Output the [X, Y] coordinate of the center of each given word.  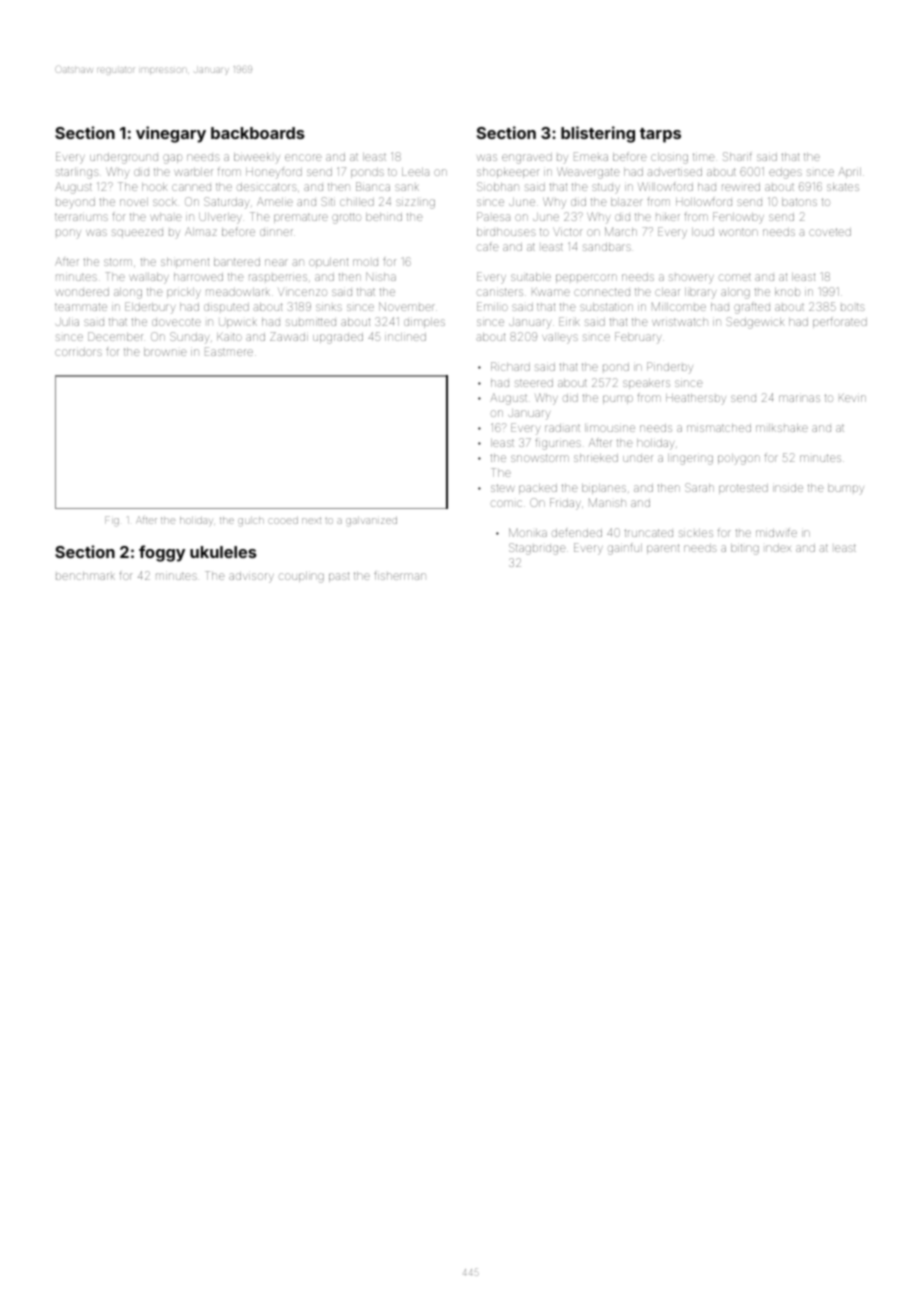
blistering [598, 134]
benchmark [85, 576]
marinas [799, 398]
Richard [510, 366]
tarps [660, 135]
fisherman [400, 575]
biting [745, 549]
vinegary [171, 134]
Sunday [189, 338]
